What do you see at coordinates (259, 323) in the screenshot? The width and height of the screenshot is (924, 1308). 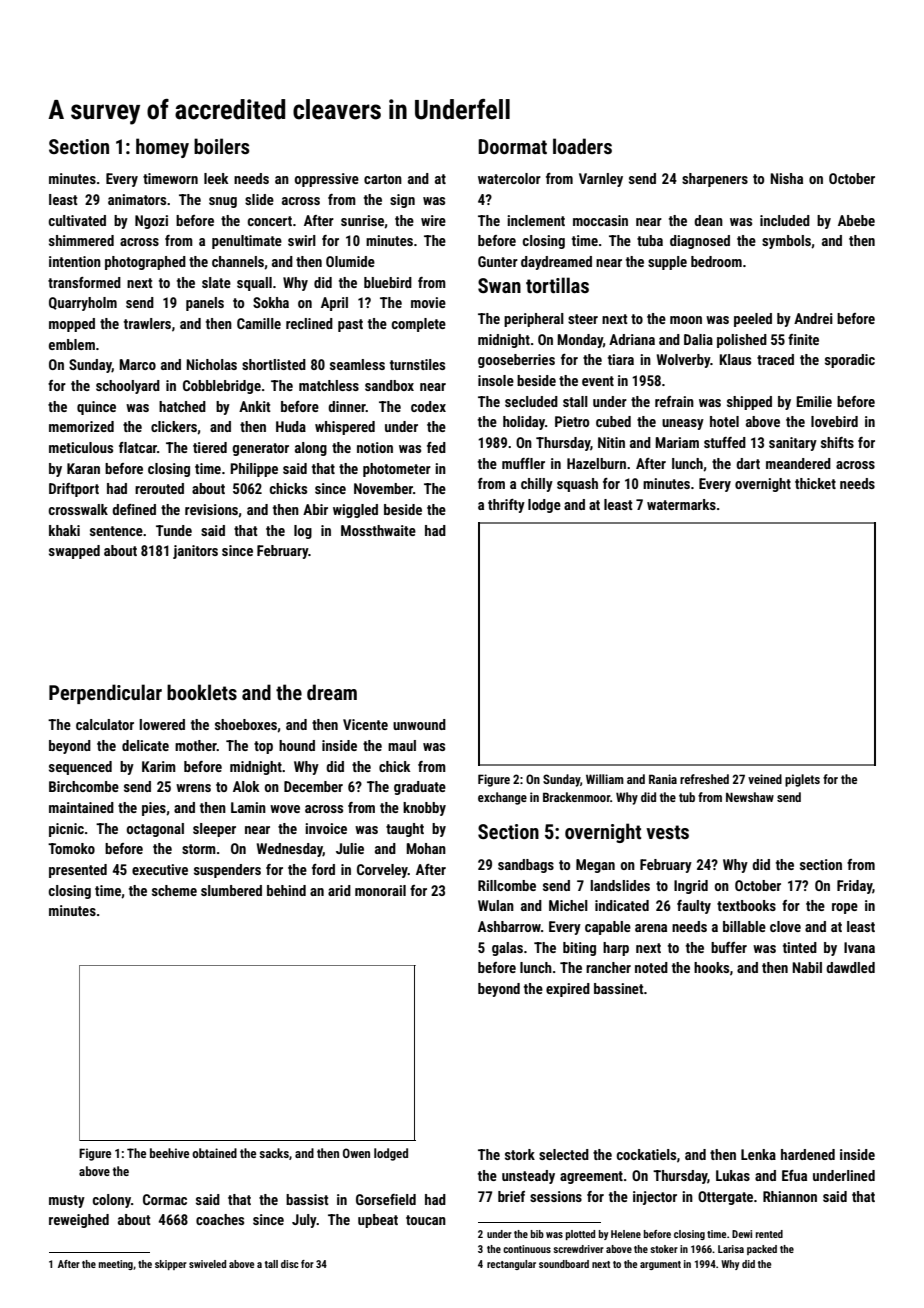 I see `Camille` at bounding box center [259, 323].
